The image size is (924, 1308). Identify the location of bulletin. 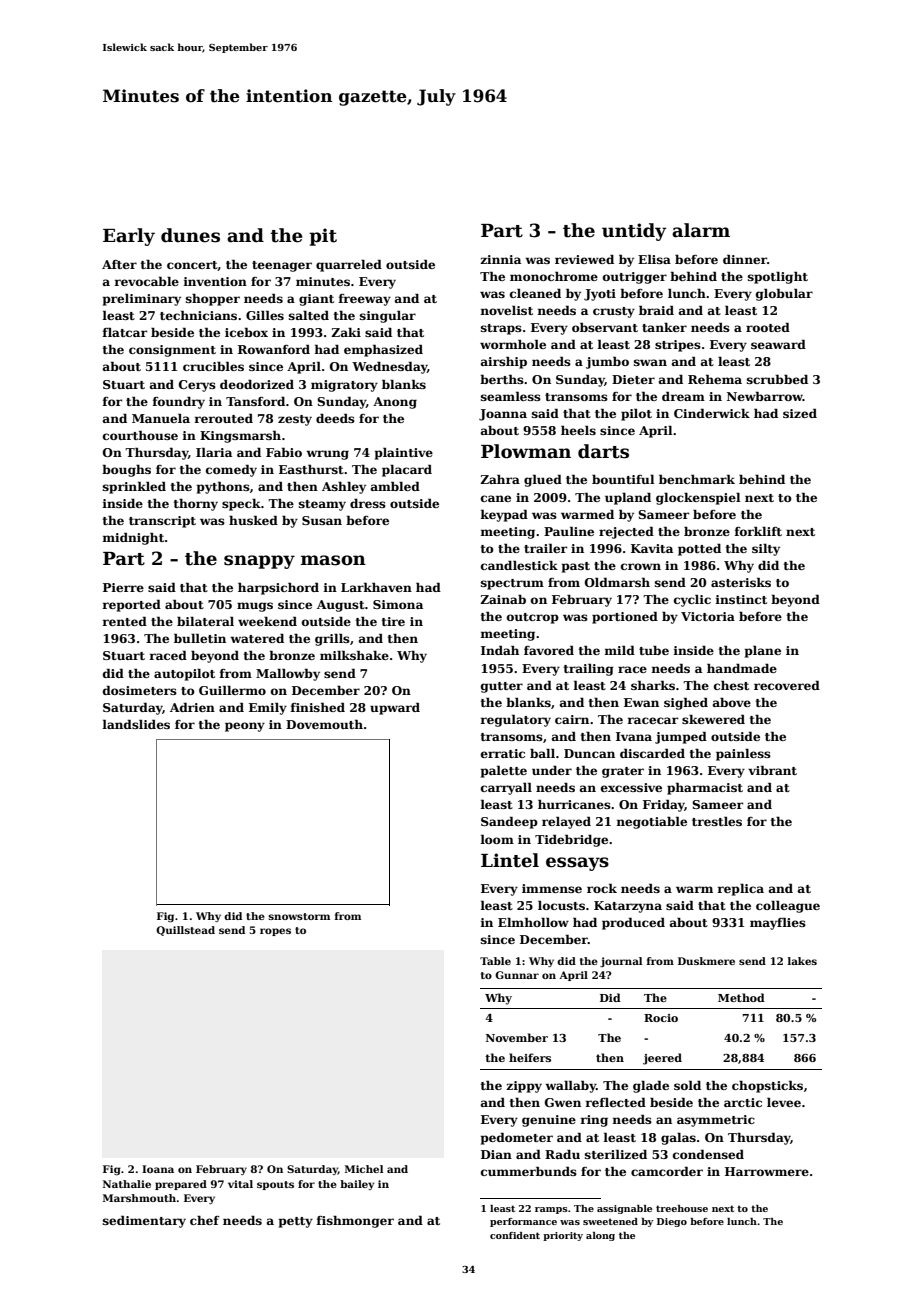
(200, 638).
